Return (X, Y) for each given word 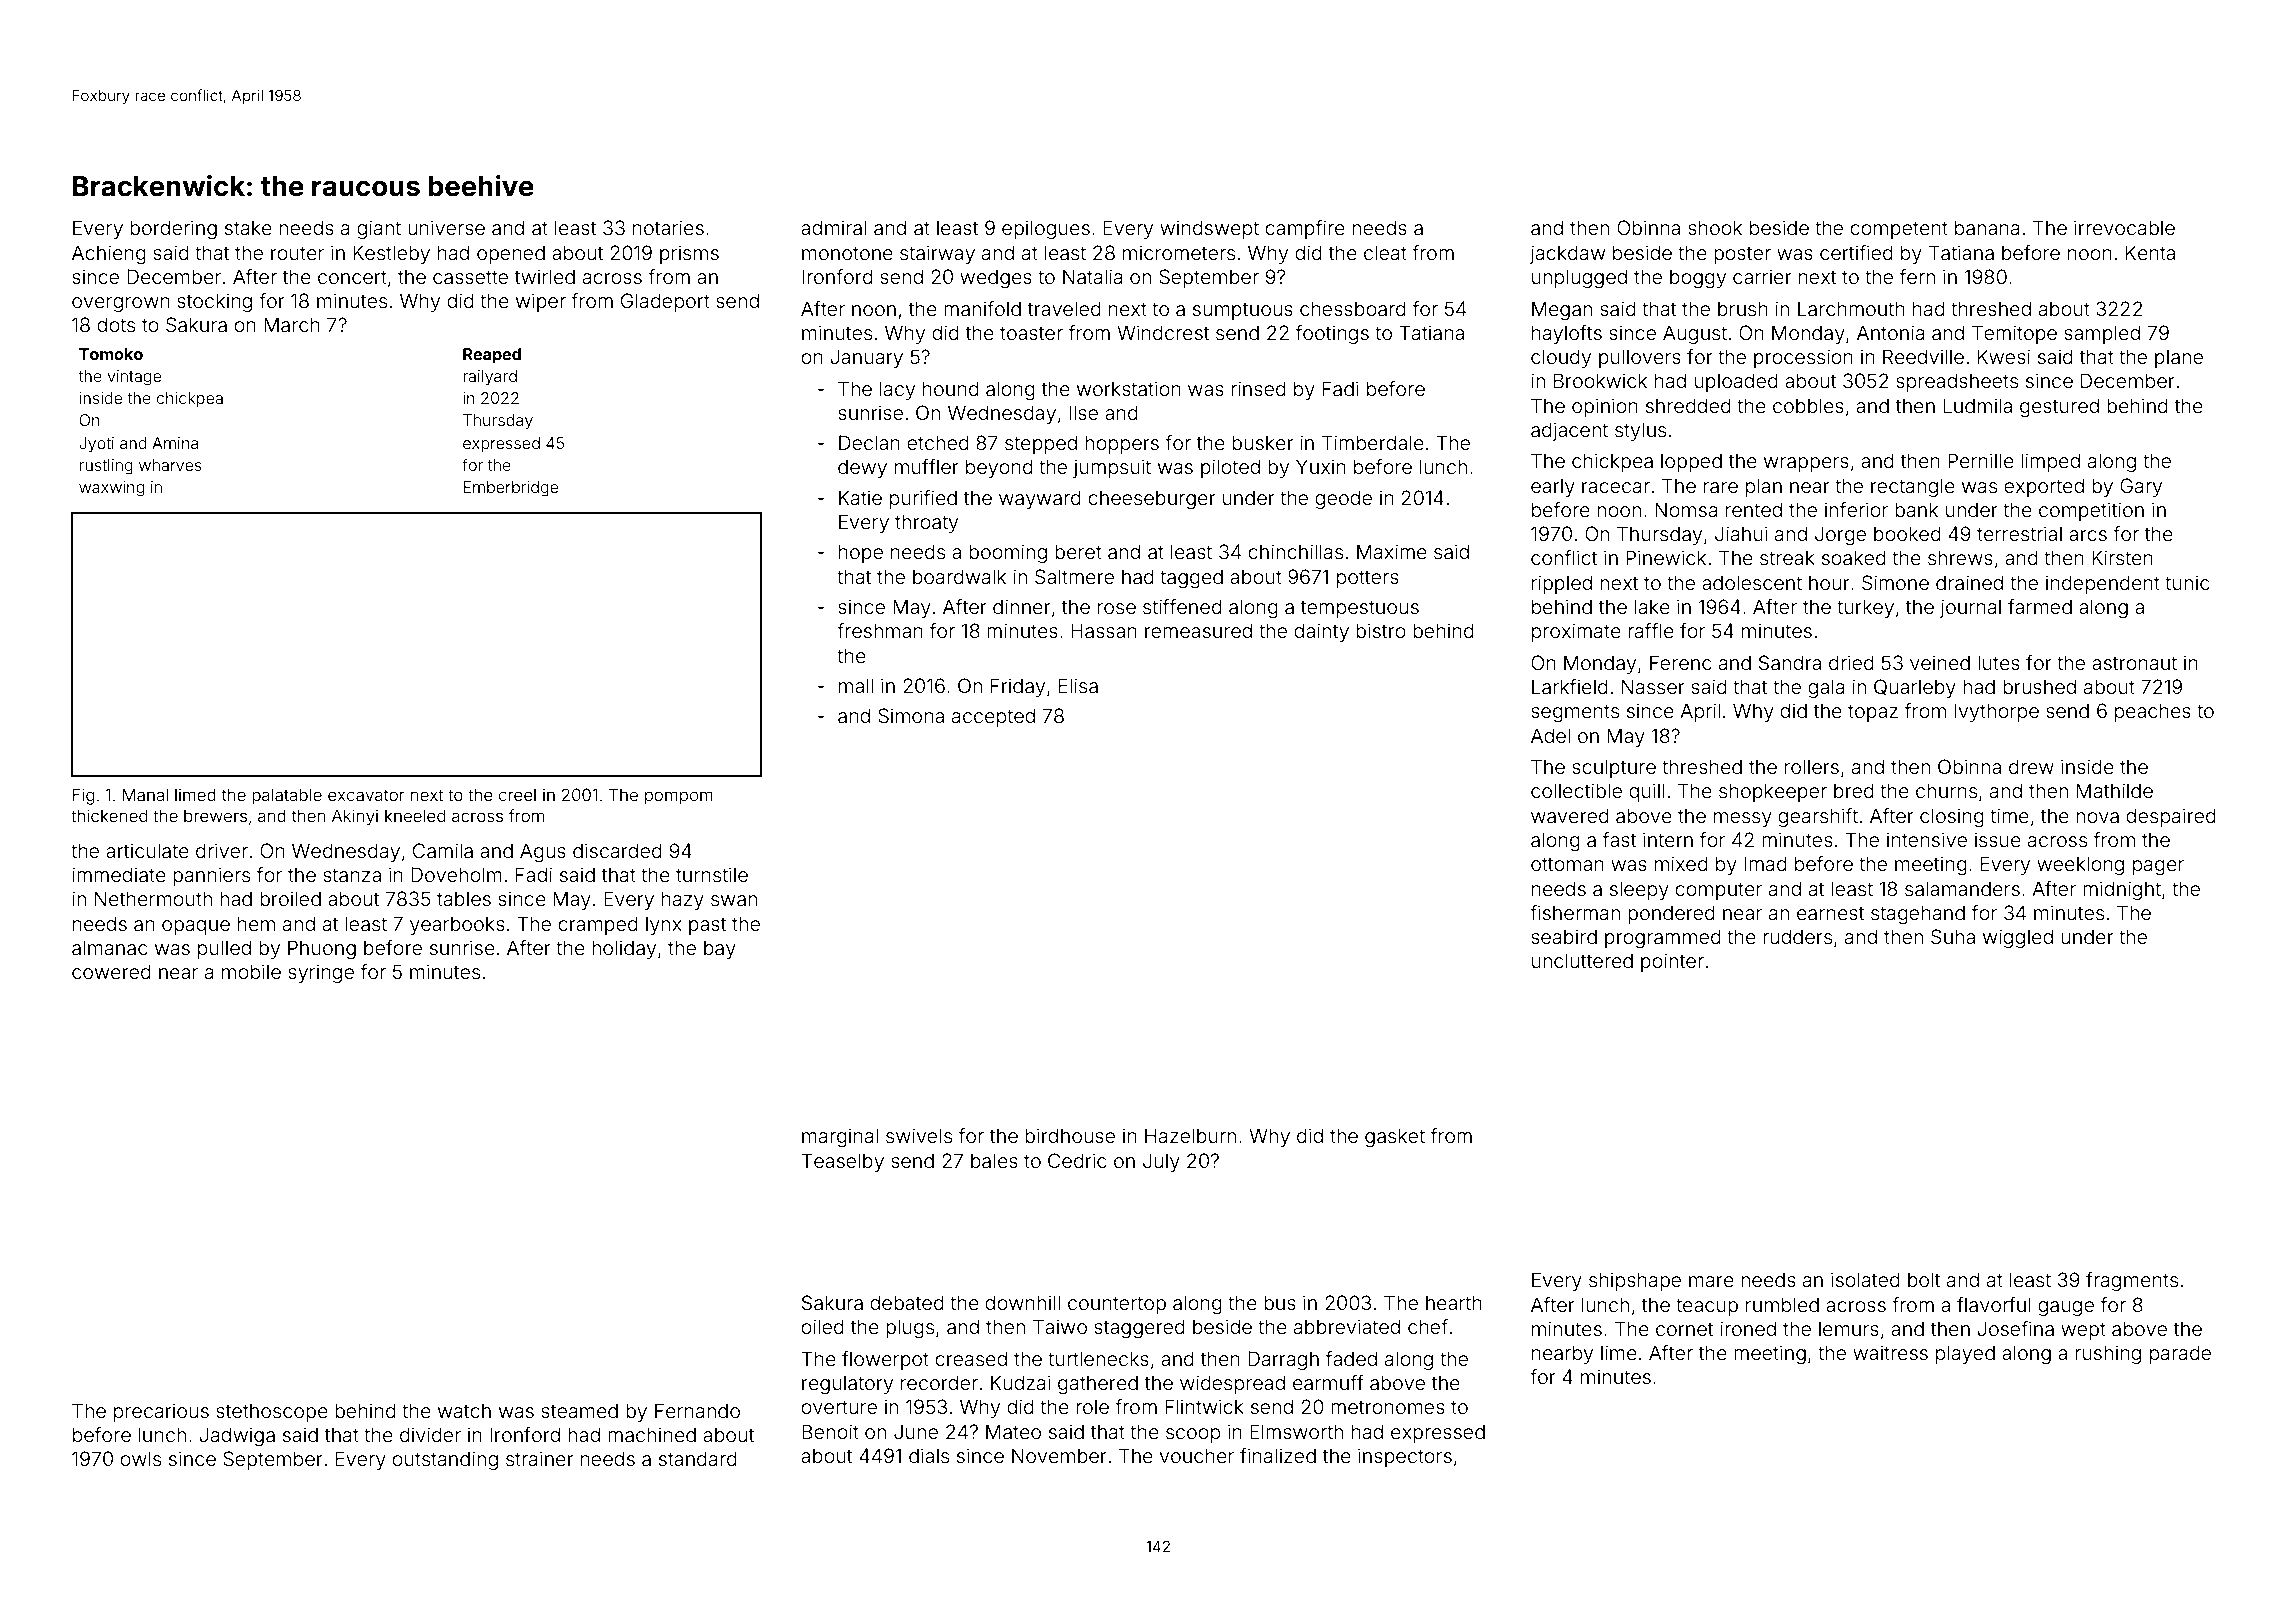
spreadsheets (1957, 382)
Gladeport (665, 302)
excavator (366, 795)
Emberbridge (511, 489)
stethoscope (272, 1412)
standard (698, 1458)
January (867, 358)
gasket (1395, 1138)
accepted (993, 717)
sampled (2102, 334)
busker (1263, 442)
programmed (1663, 939)
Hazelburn (1190, 1135)
